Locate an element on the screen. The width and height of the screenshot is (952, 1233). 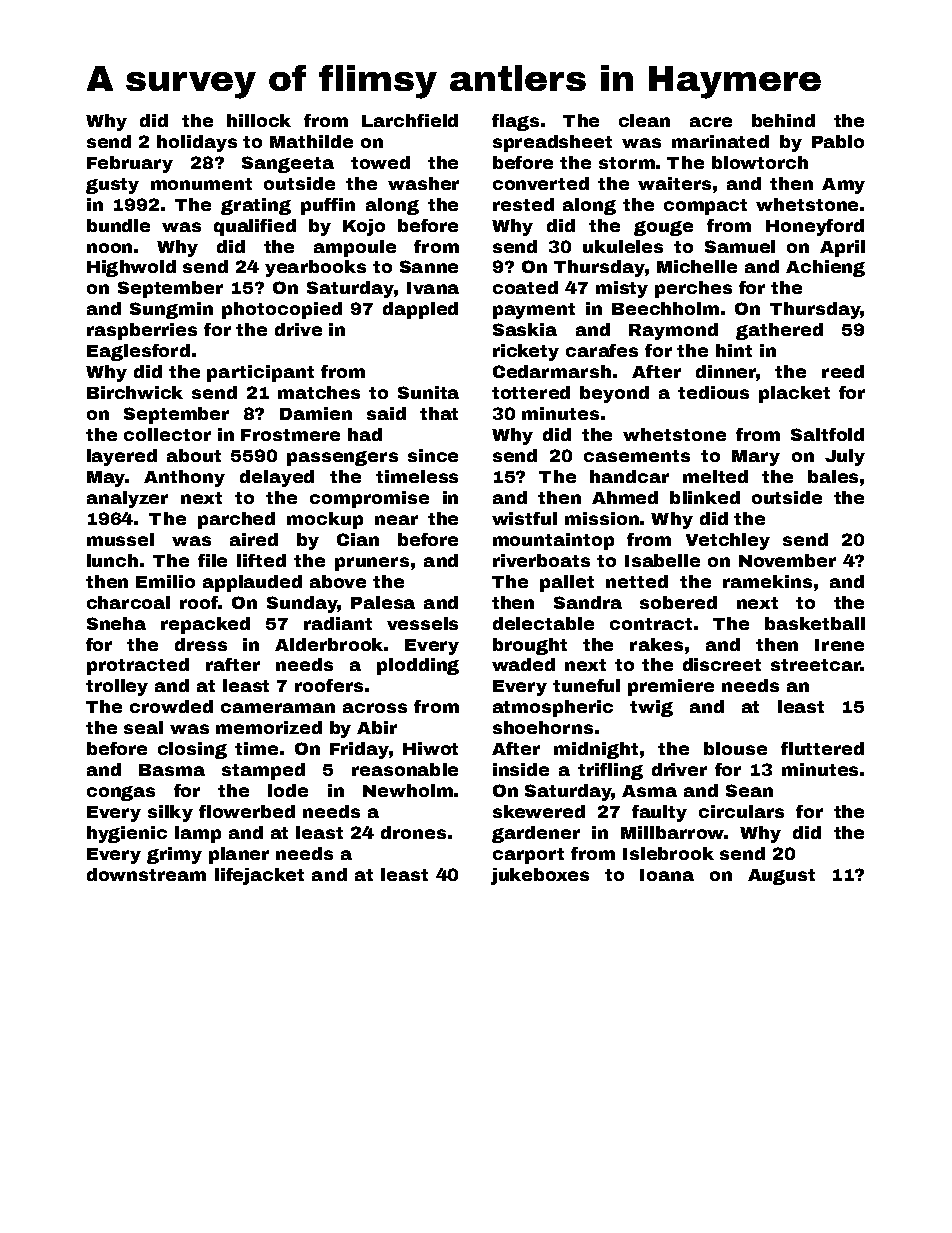
Ioana is located at coordinates (667, 875).
